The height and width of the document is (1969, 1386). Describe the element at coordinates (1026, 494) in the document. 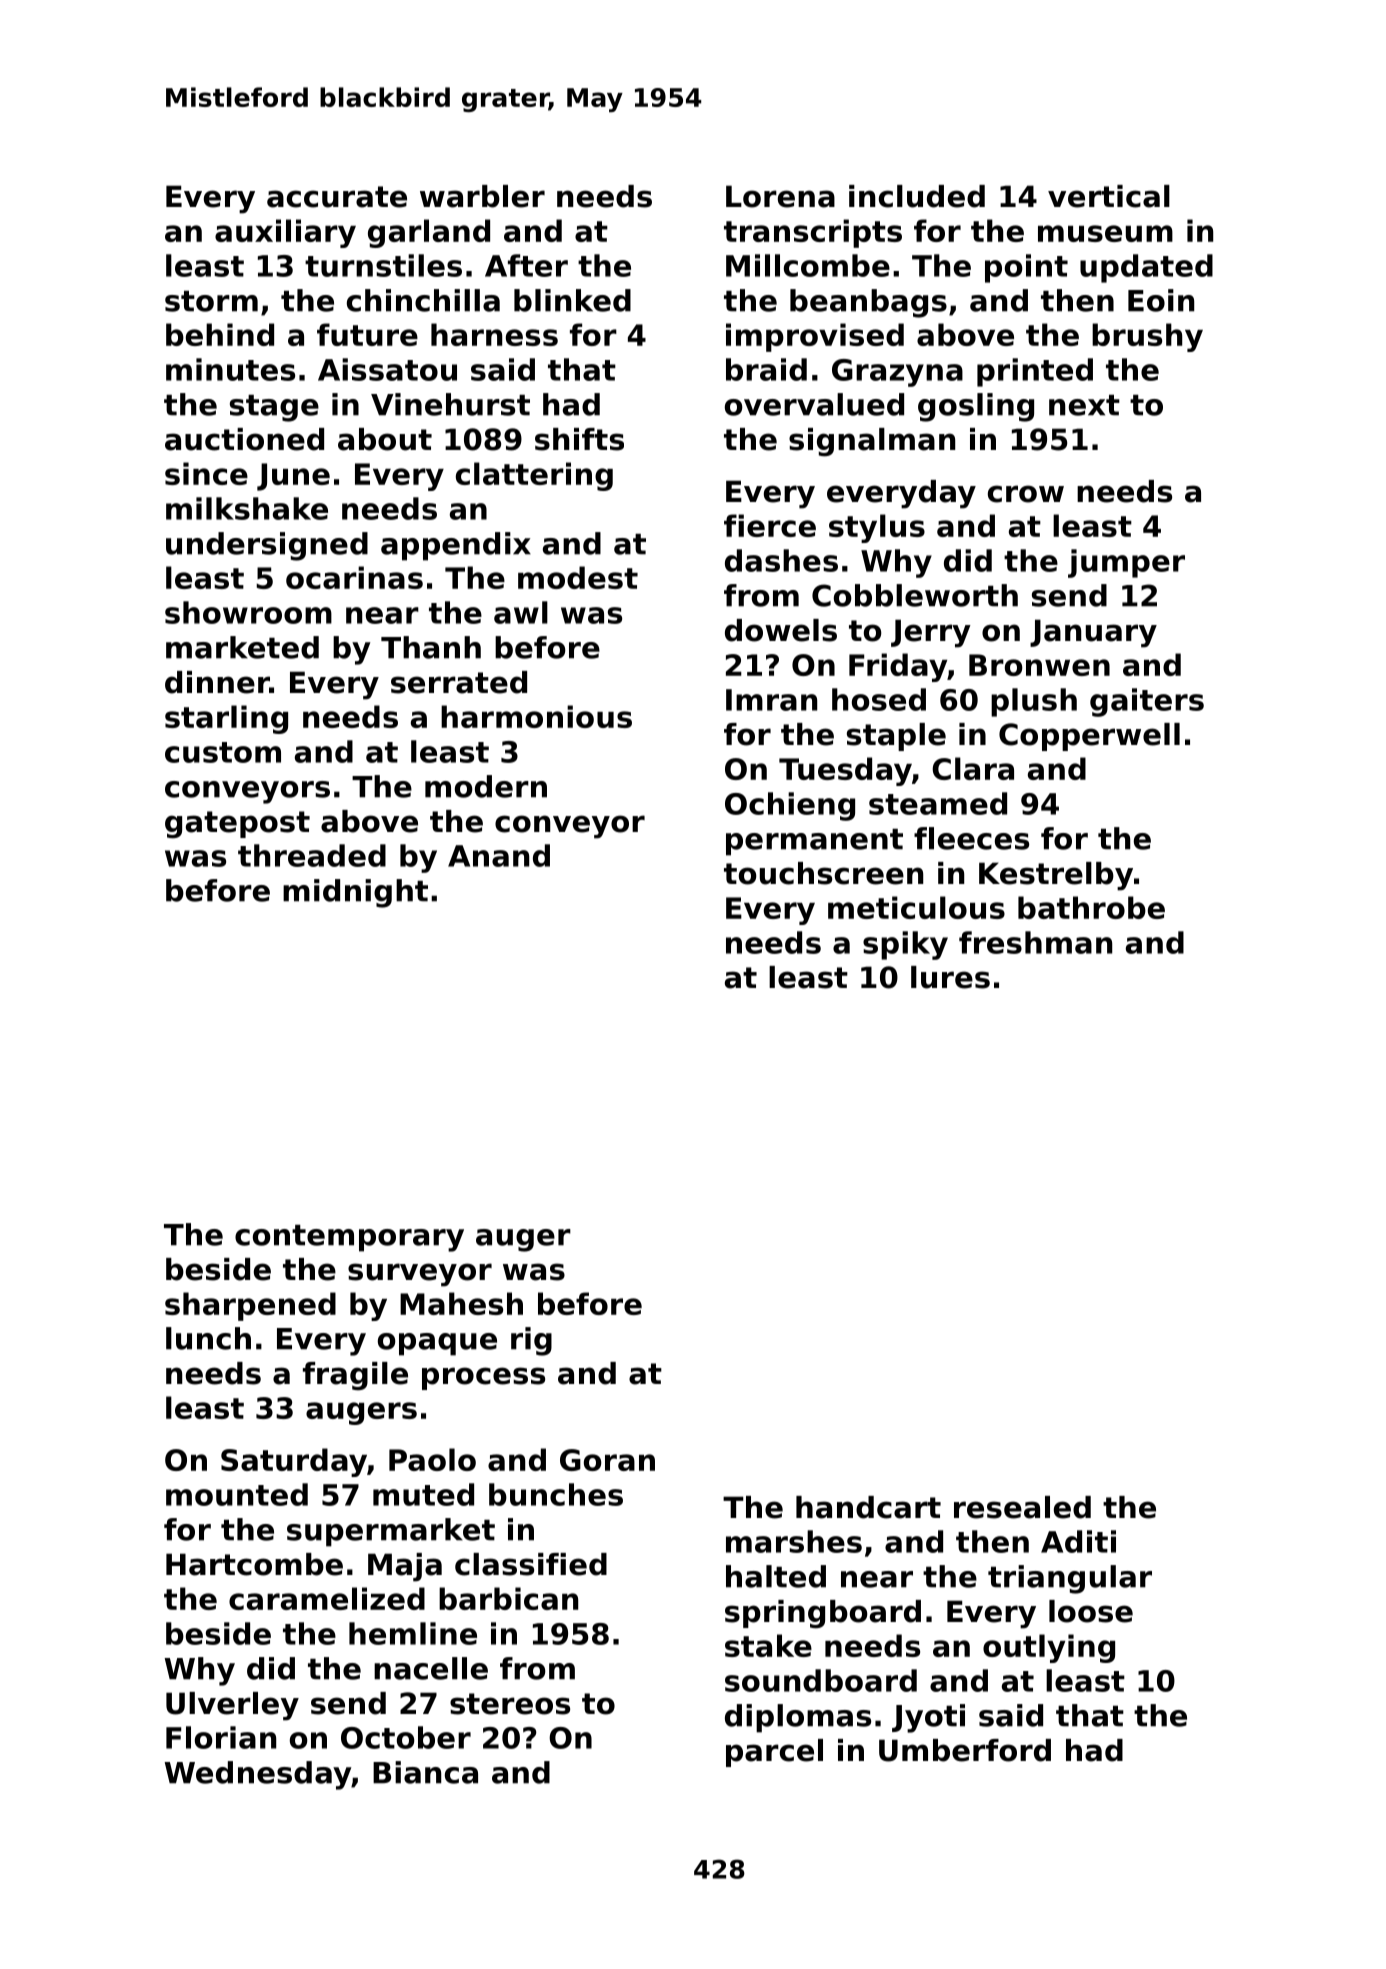

I see `crow` at that location.
